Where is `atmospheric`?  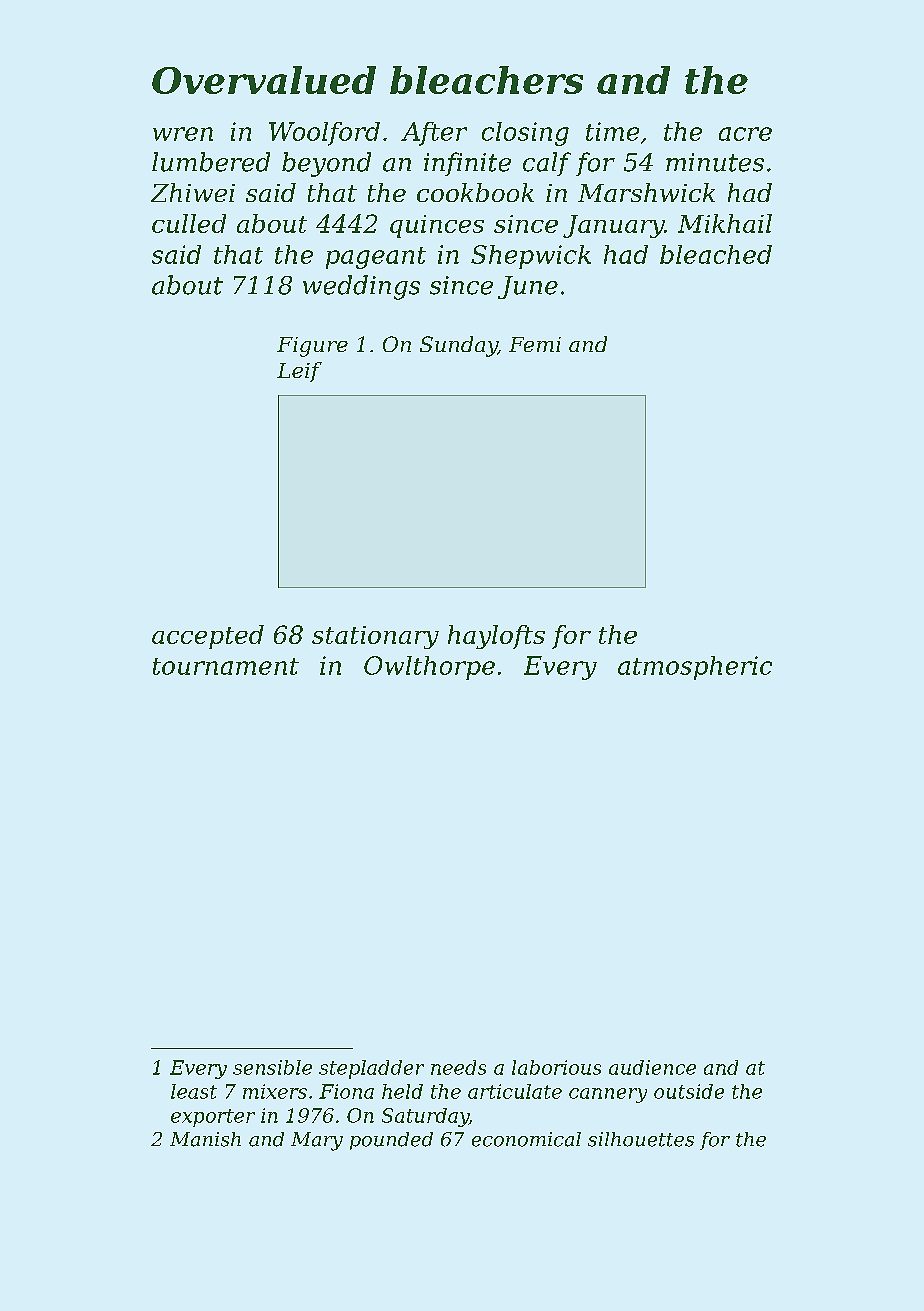 atmospheric is located at coordinates (695, 668).
